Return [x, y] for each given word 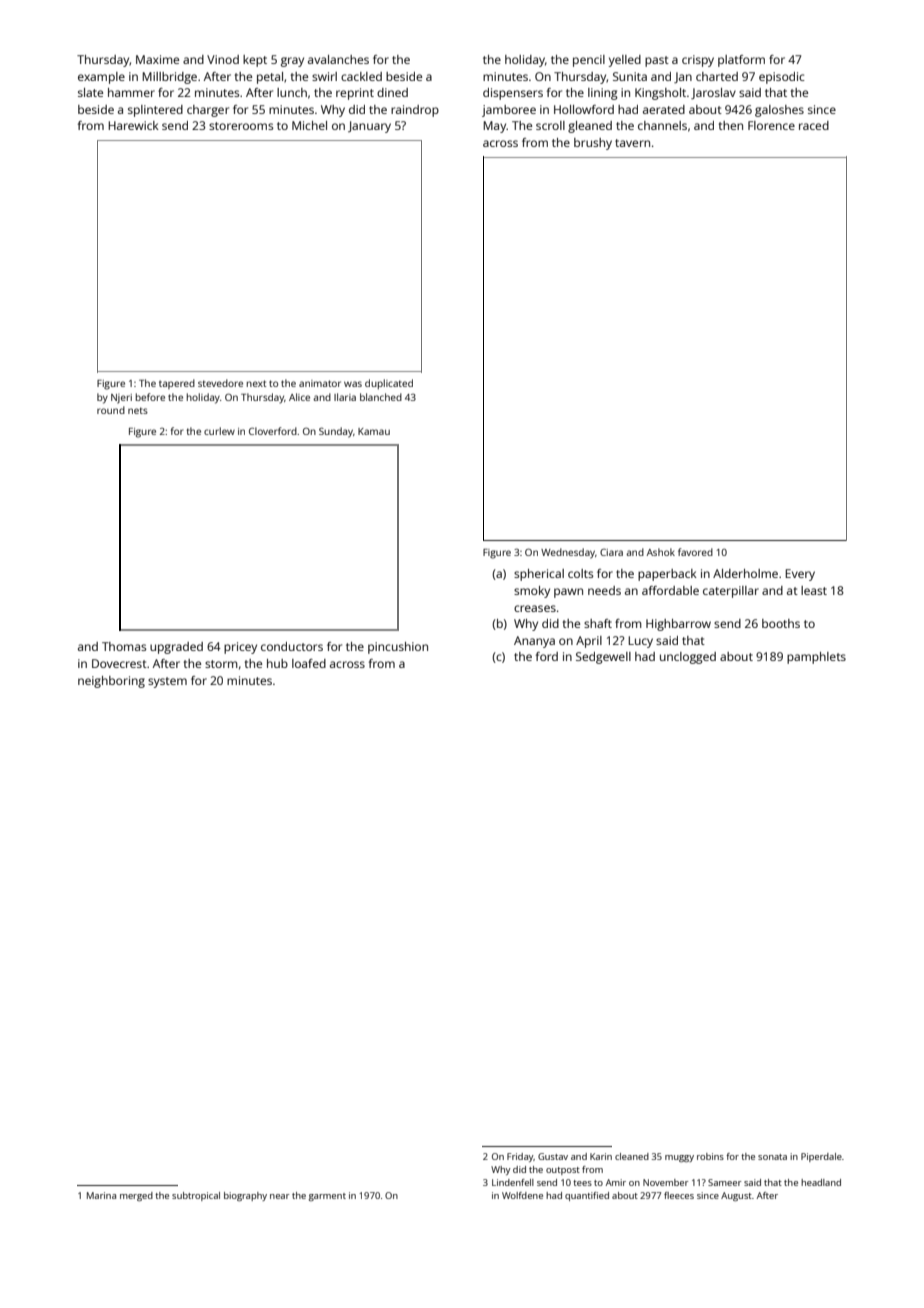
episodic [782, 78]
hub [277, 663]
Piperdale [821, 1157]
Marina [101, 1195]
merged [136, 1196]
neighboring [111, 682]
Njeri [121, 399]
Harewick [133, 125]
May [495, 127]
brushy [593, 144]
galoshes [779, 111]
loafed [309, 663]
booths [781, 623]
